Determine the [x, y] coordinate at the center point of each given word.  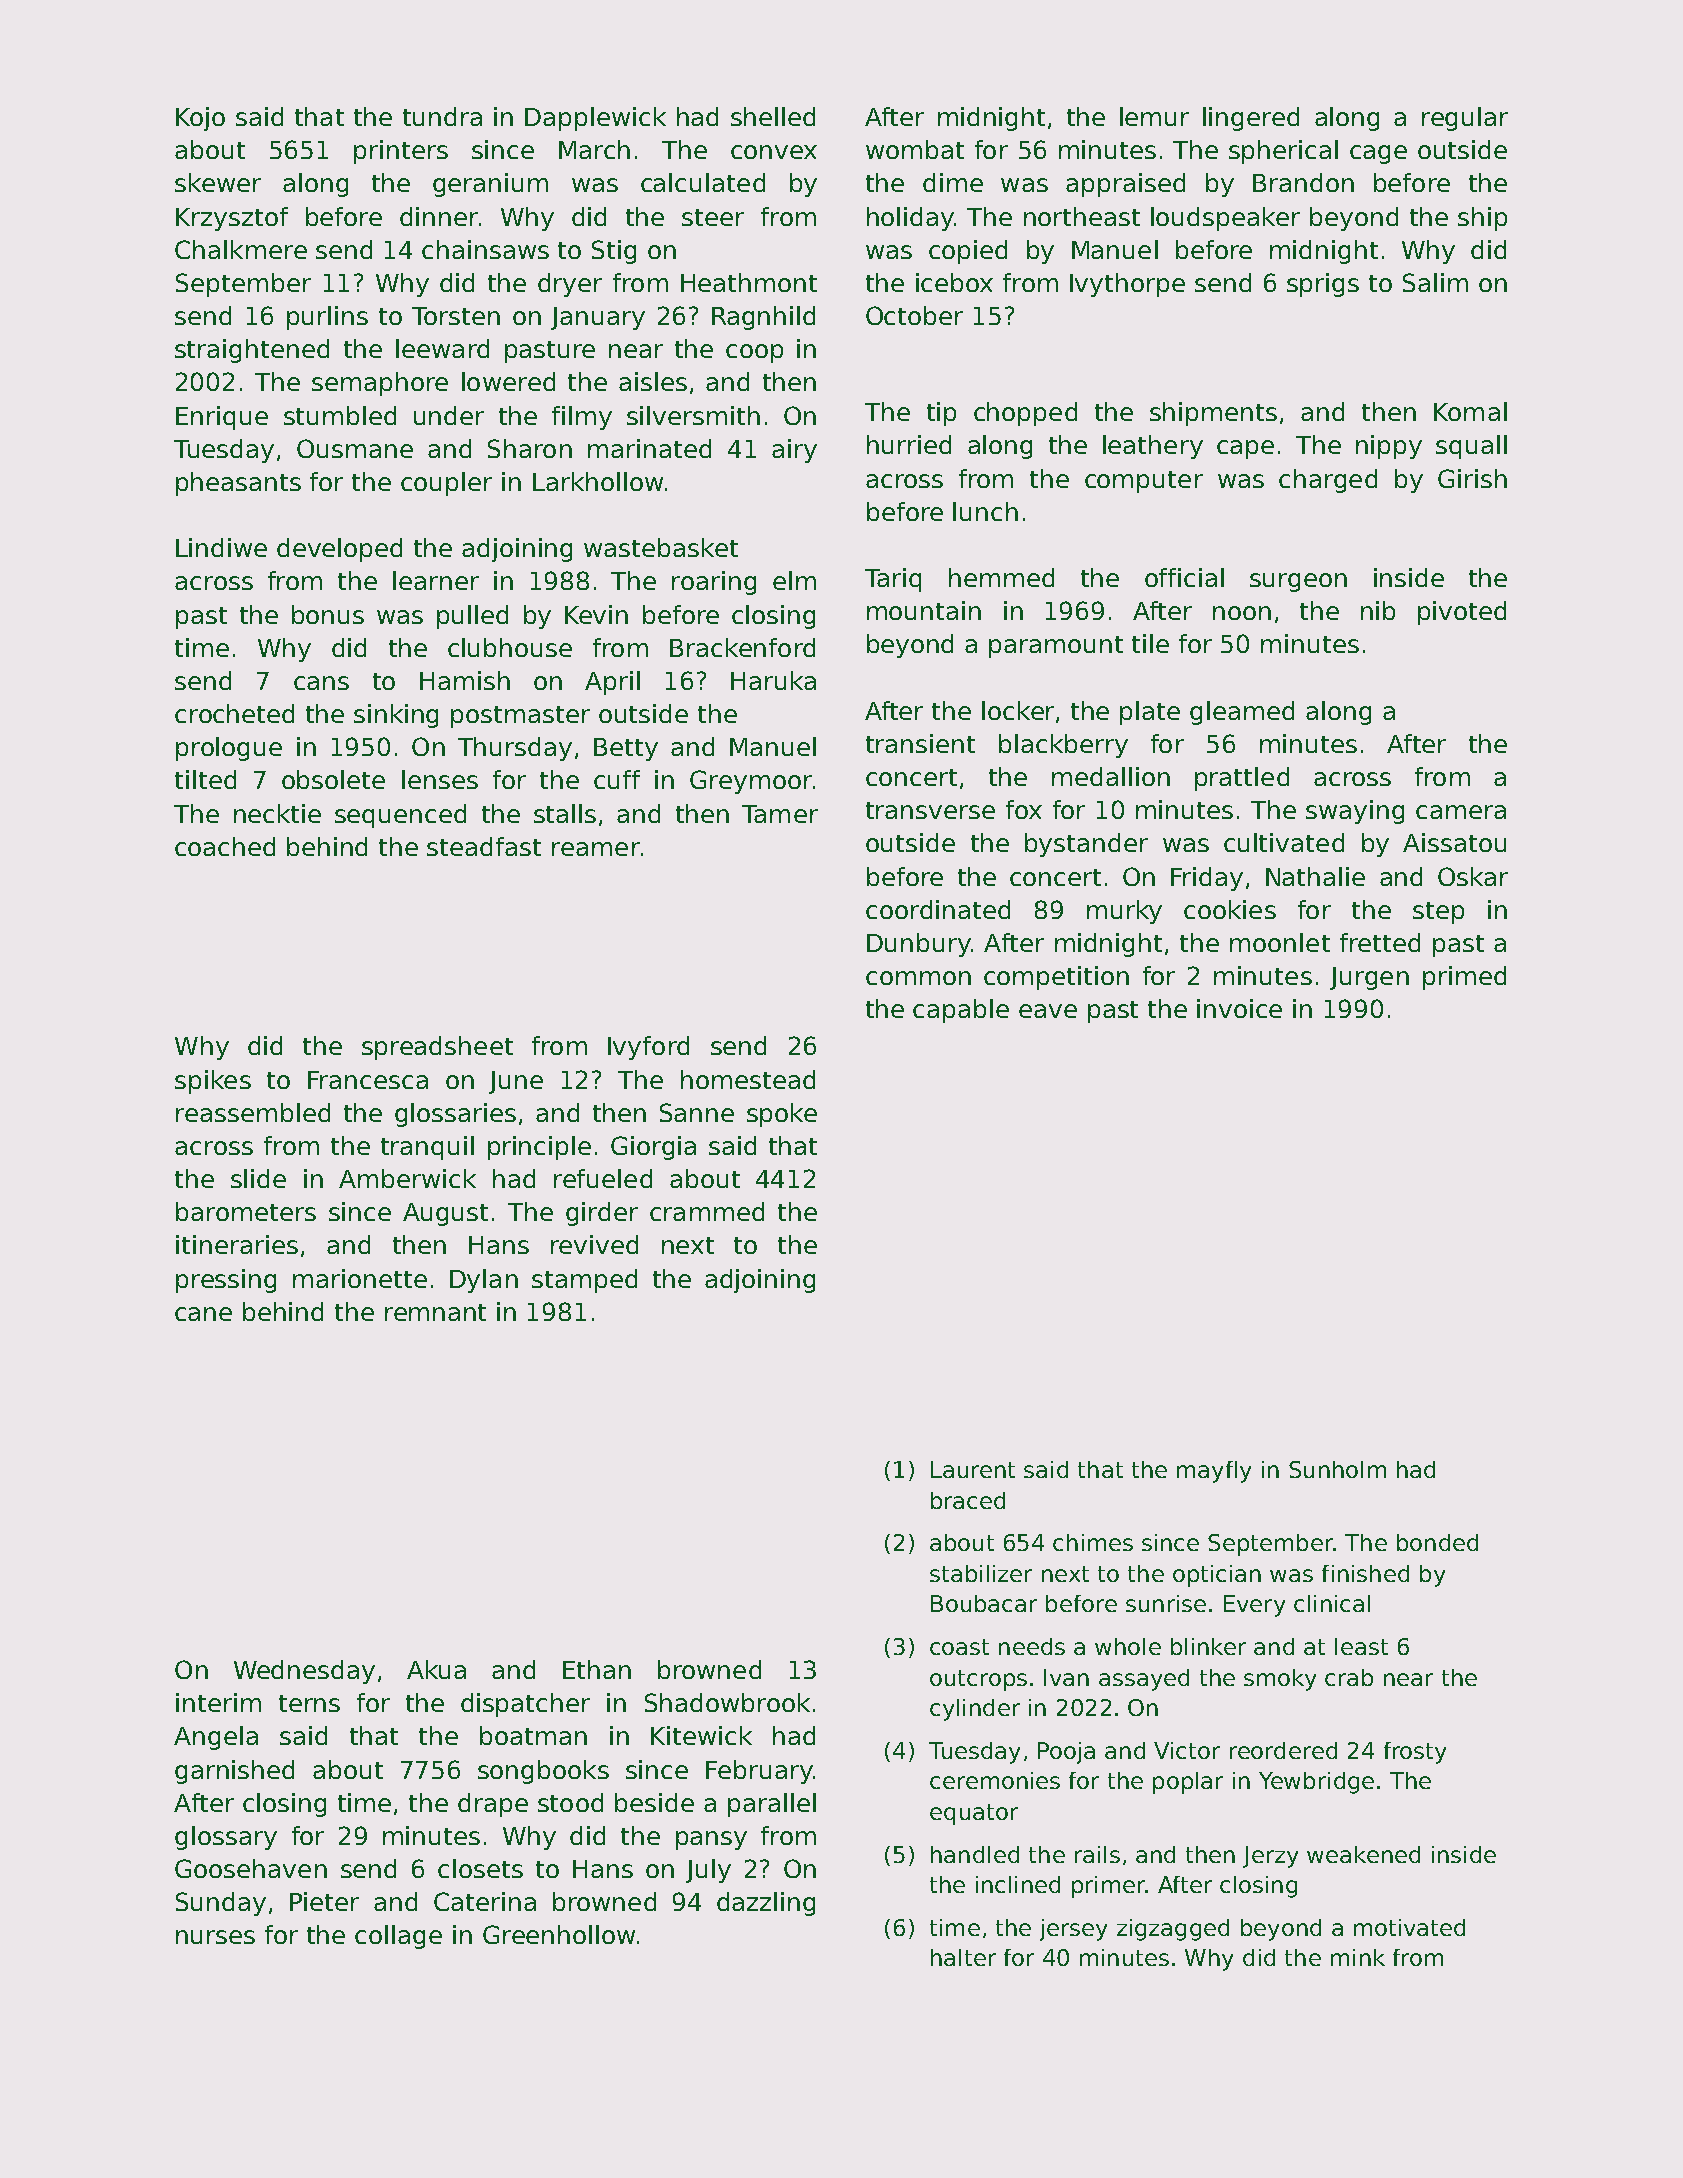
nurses [215, 1937]
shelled [773, 116]
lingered [1251, 119]
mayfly [1214, 1472]
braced [968, 1500]
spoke [782, 1115]
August [445, 1214]
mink [1358, 1957]
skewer [218, 182]
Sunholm [1337, 1469]
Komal [1470, 411]
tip [941, 414]
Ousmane [355, 448]
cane [203, 1314]
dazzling [766, 1904]
